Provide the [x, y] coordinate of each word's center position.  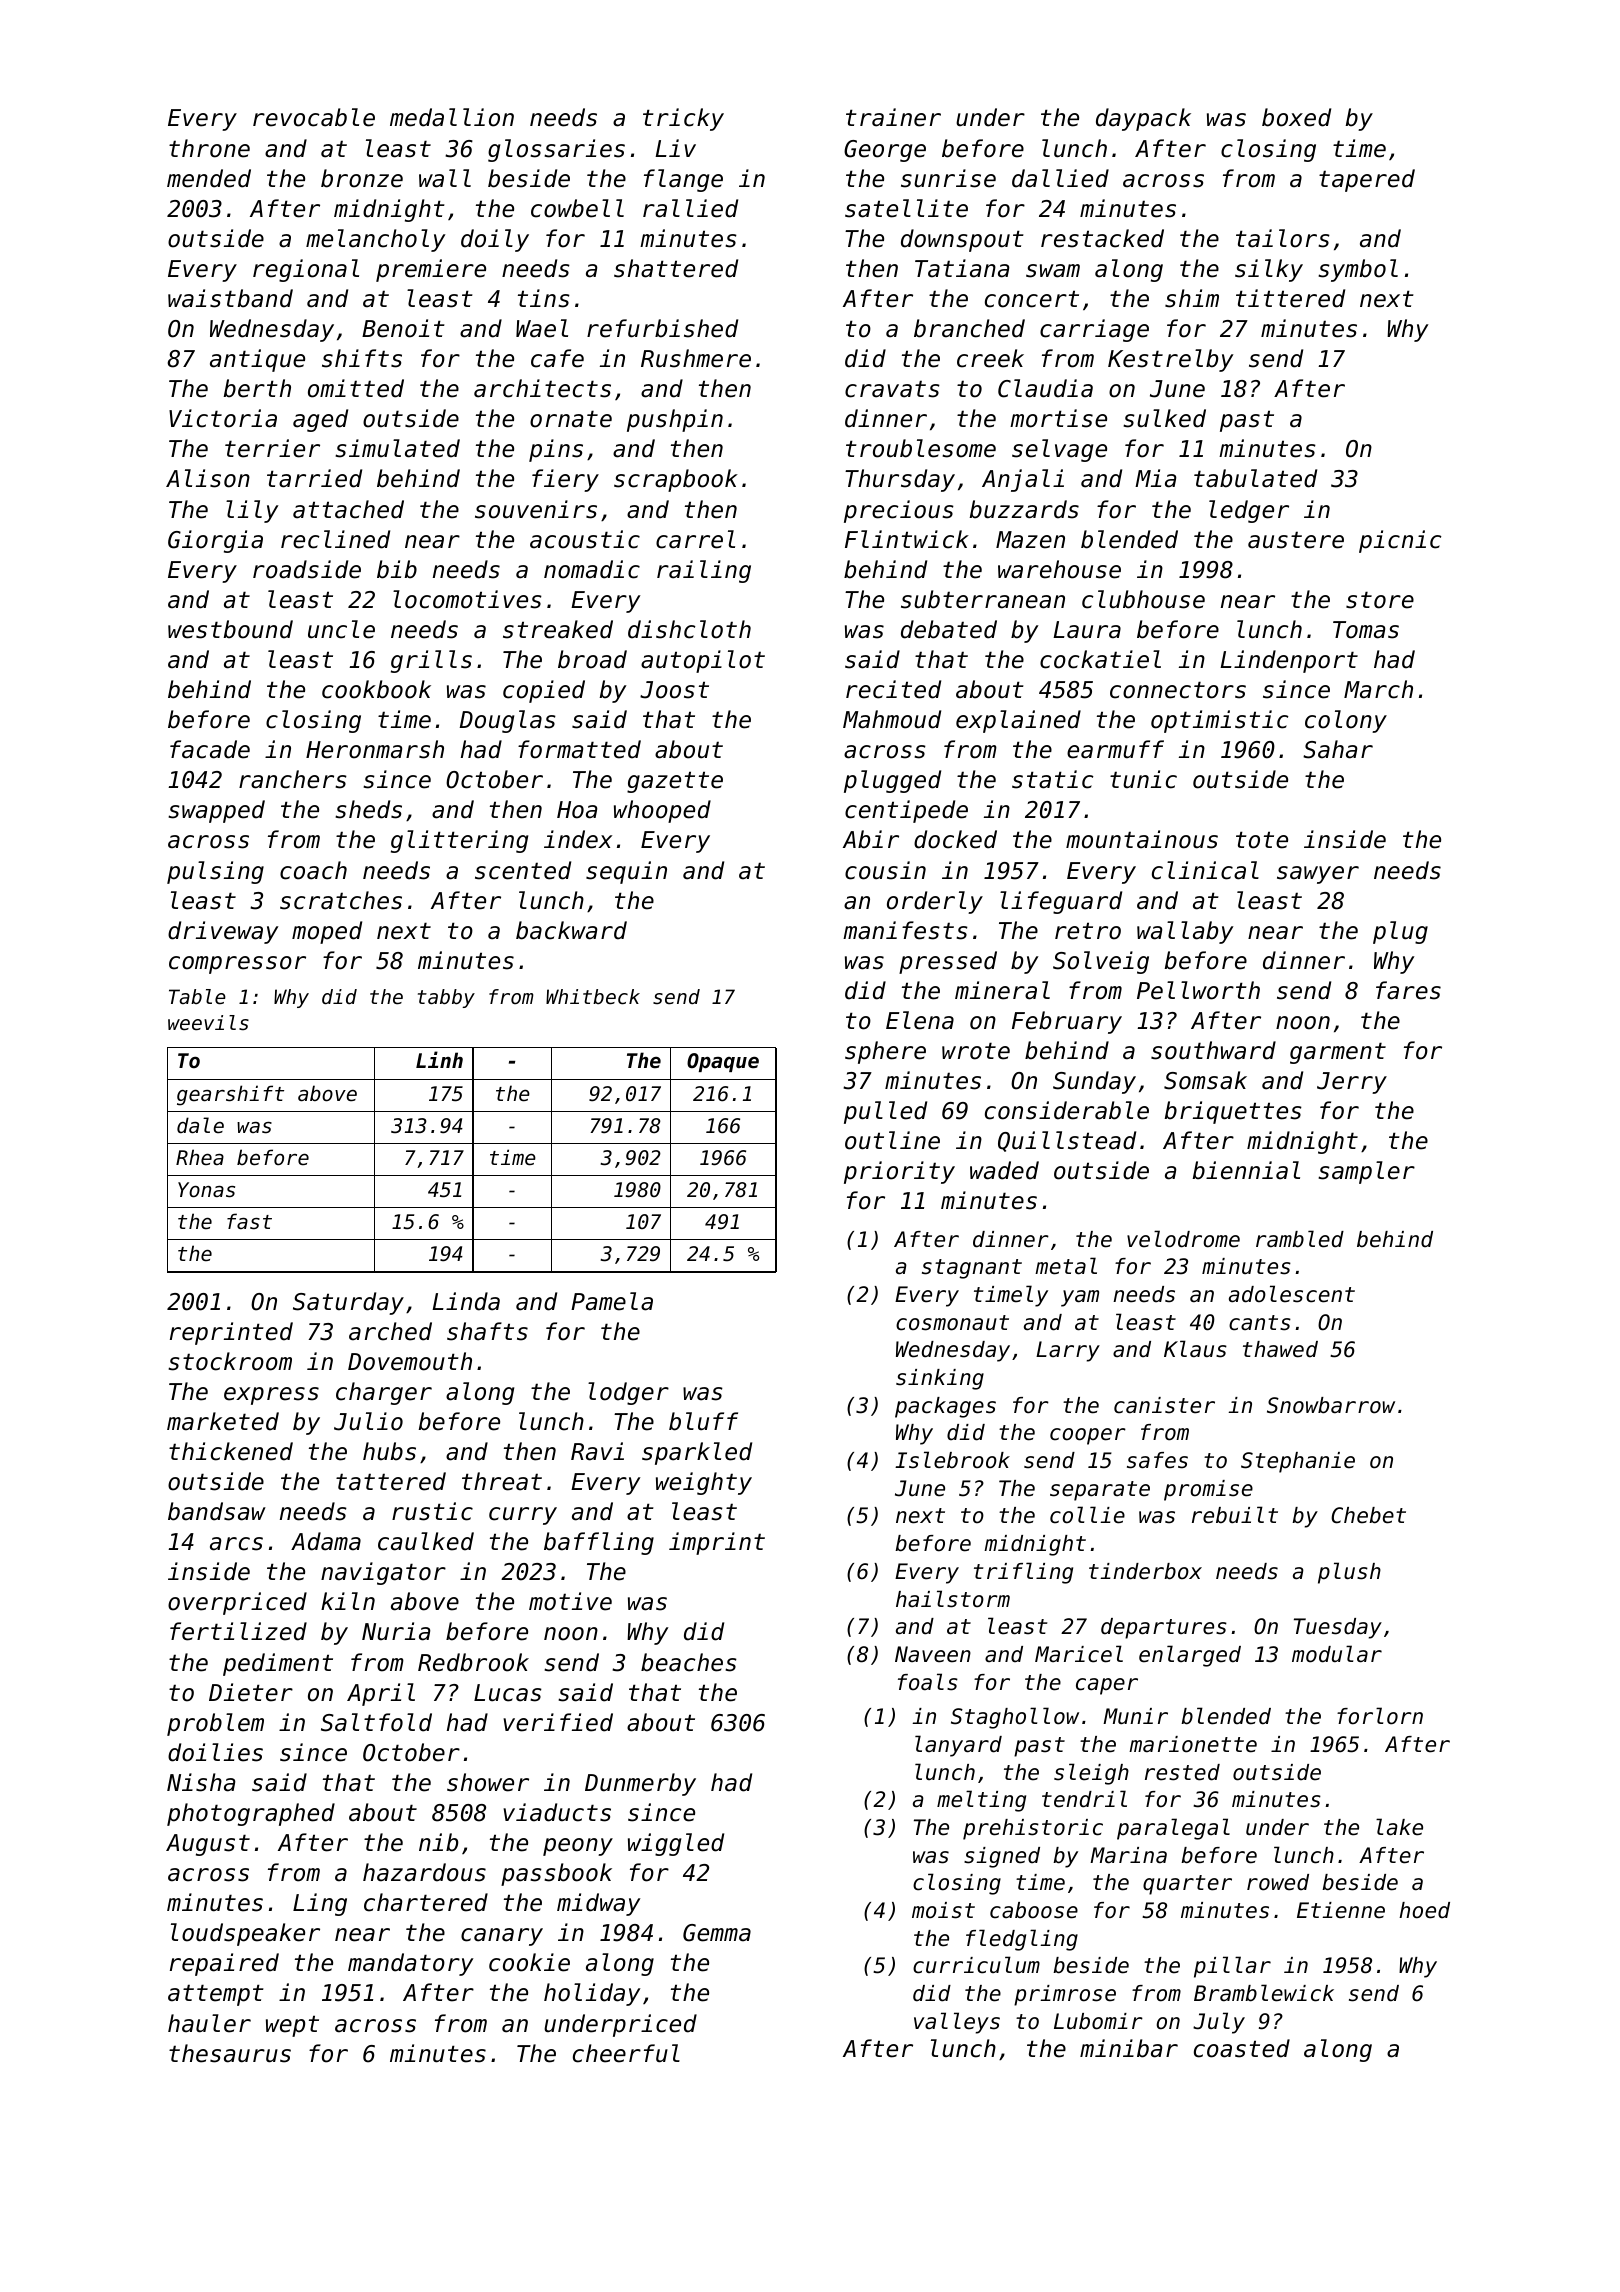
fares [1408, 990]
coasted [1242, 2048]
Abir [871, 839]
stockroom [230, 1361]
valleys [957, 2023]
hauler [209, 2023]
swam [1053, 271]
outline [892, 1140]
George [885, 151]
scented [523, 870]
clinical [1205, 870]
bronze [362, 178]
